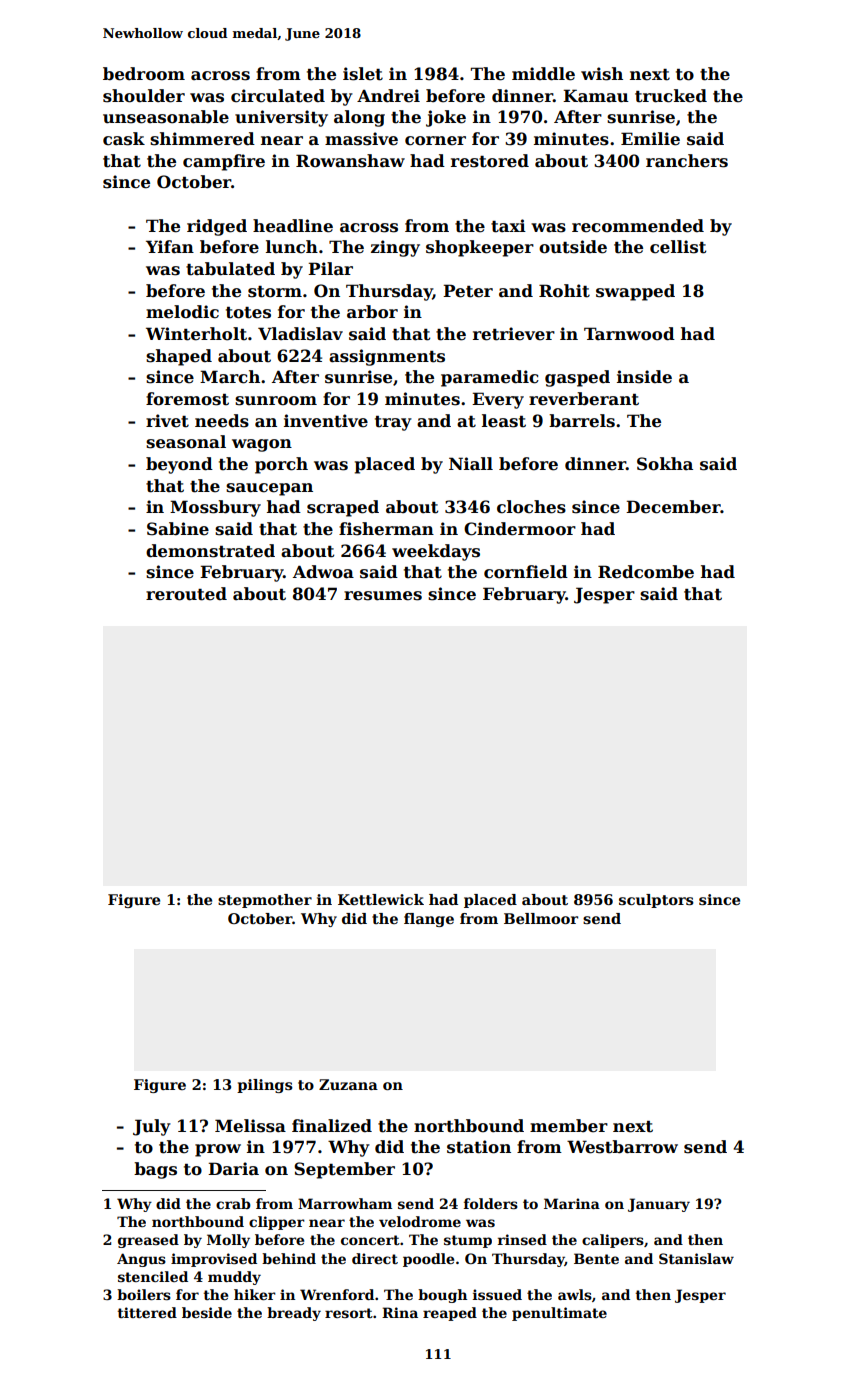 This screenshot has width=849, height=1400. I want to click on outside, so click(573, 247).
